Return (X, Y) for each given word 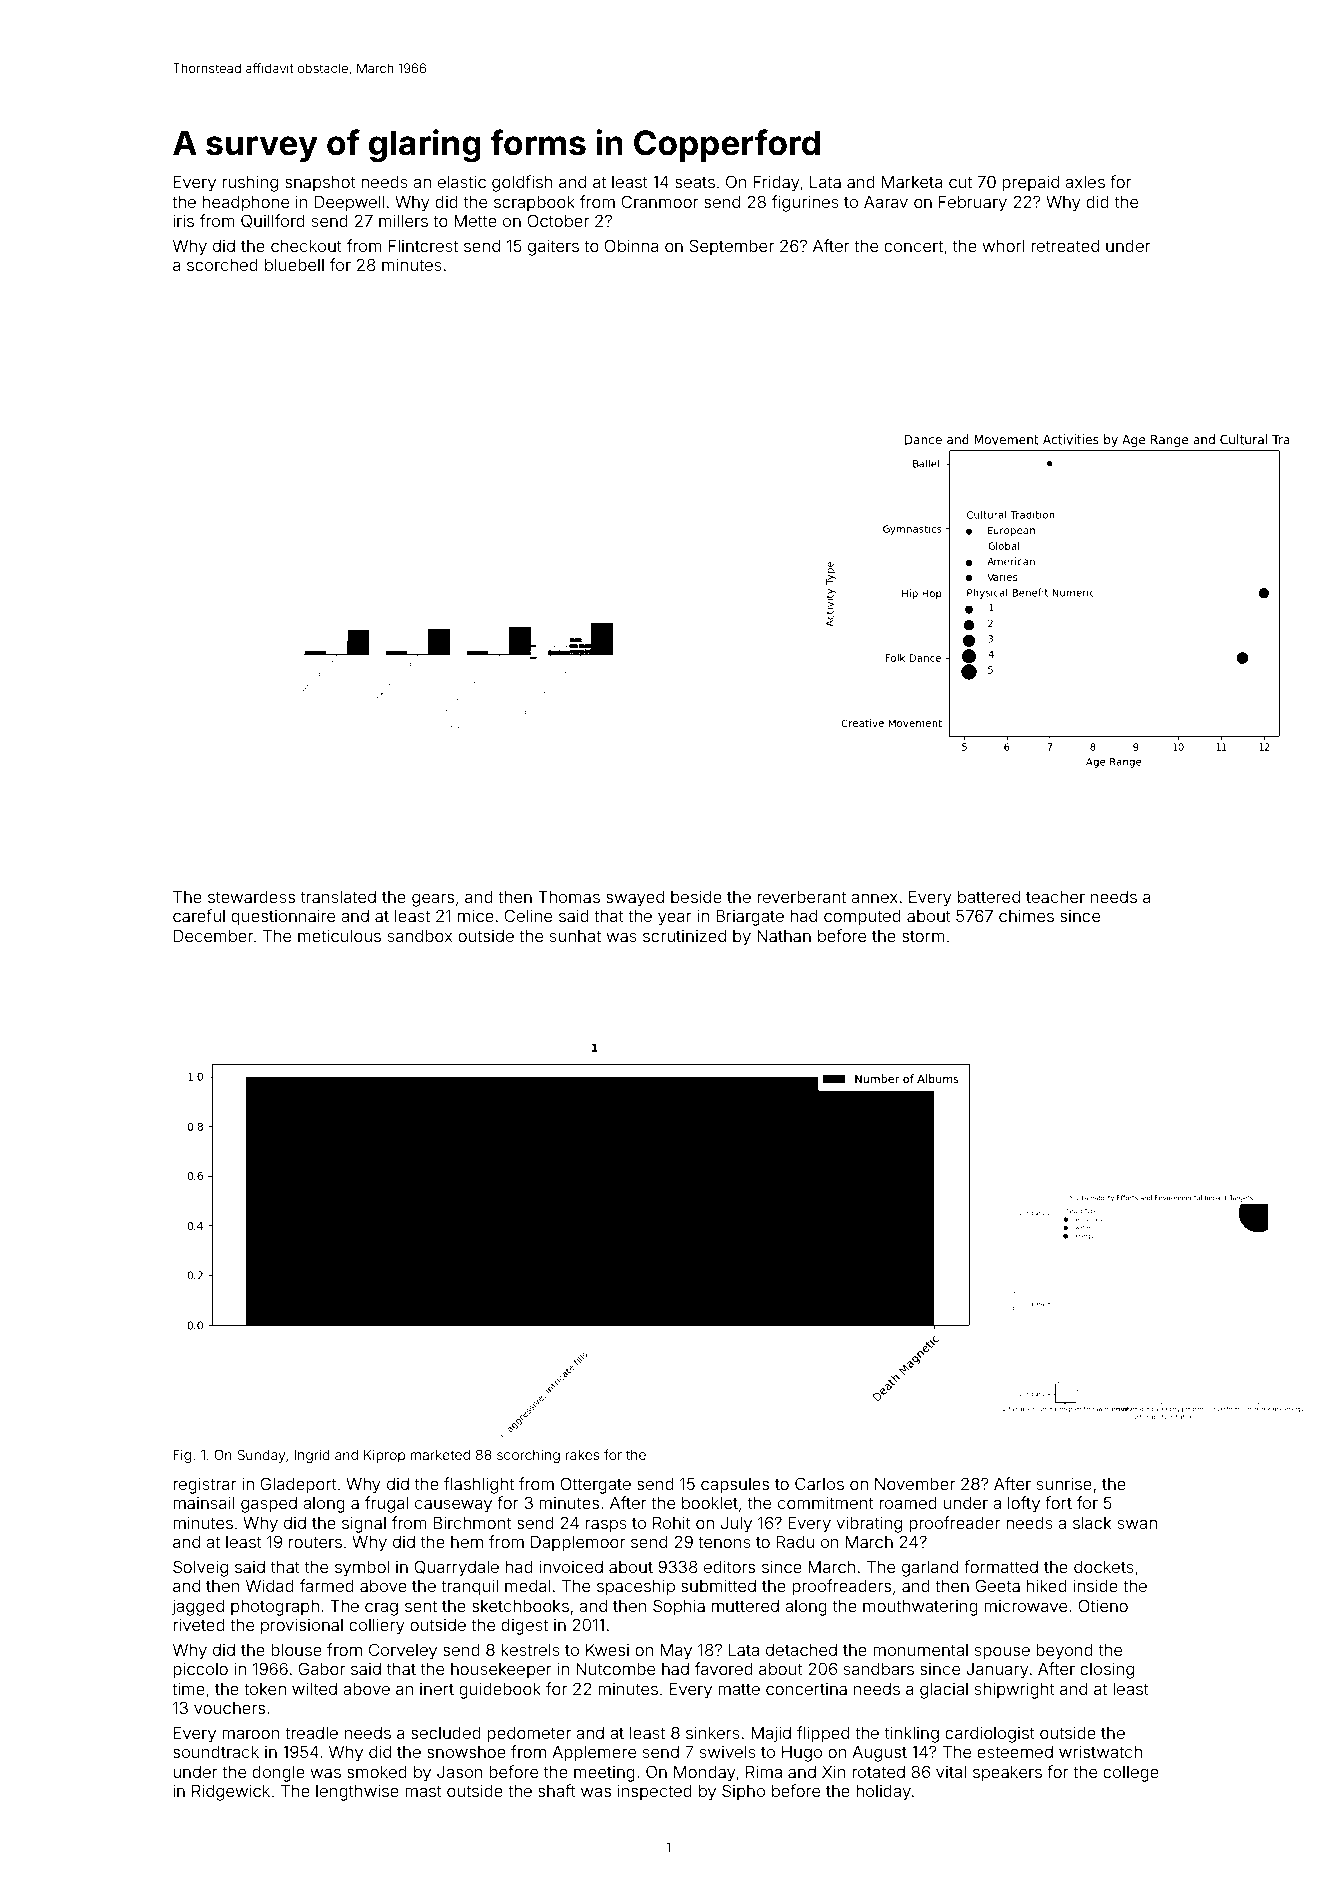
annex (874, 898)
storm (923, 936)
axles (1085, 182)
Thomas (569, 897)
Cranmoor (659, 201)
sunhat (575, 936)
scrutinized (684, 936)
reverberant (801, 897)
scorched (222, 265)
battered (989, 897)
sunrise (1064, 1483)
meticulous (339, 935)
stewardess (251, 897)
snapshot (320, 184)
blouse (296, 1650)
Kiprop (384, 1456)
